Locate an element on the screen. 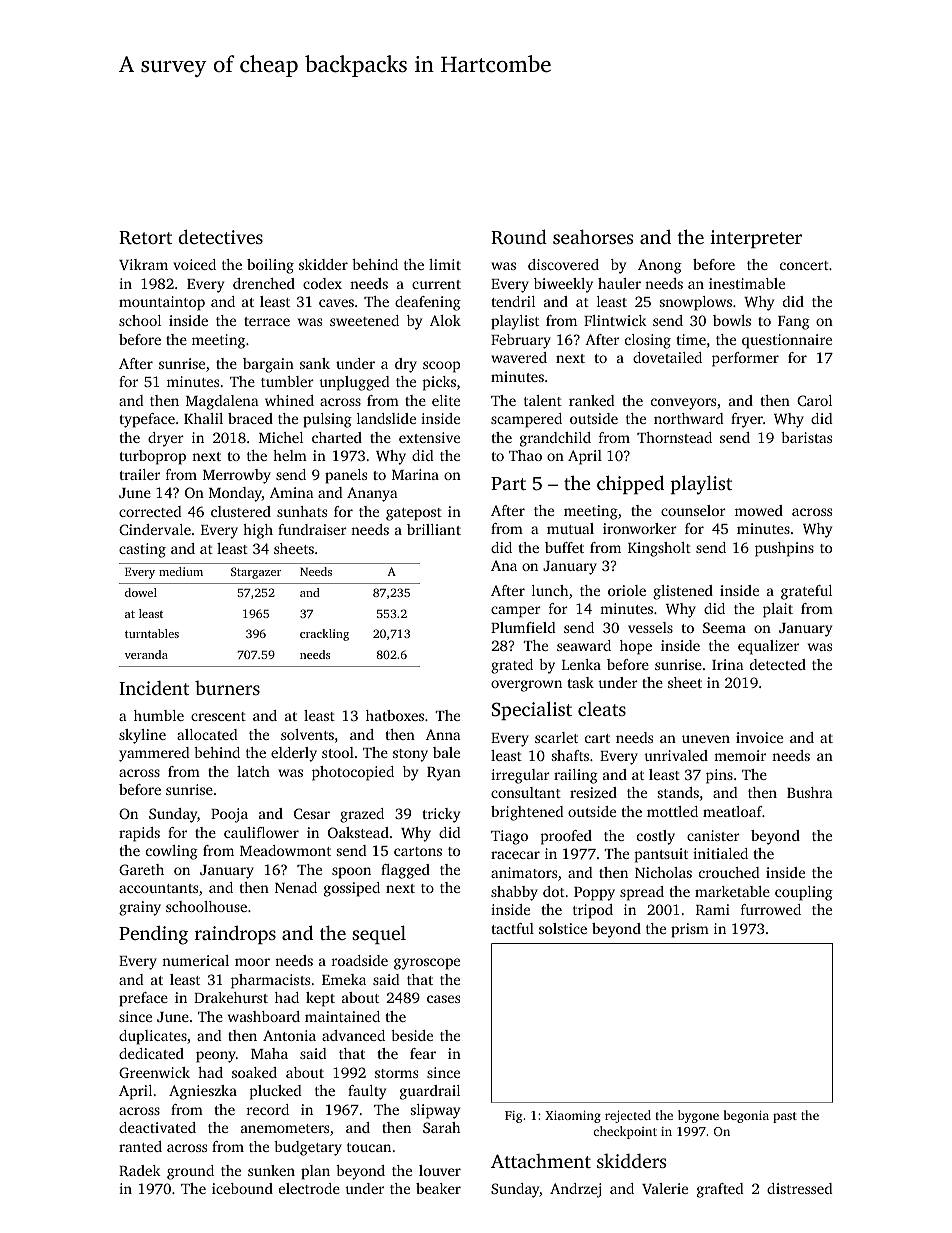 Image resolution: width=952 pixels, height=1233 pixels. plucked is located at coordinates (276, 1092).
